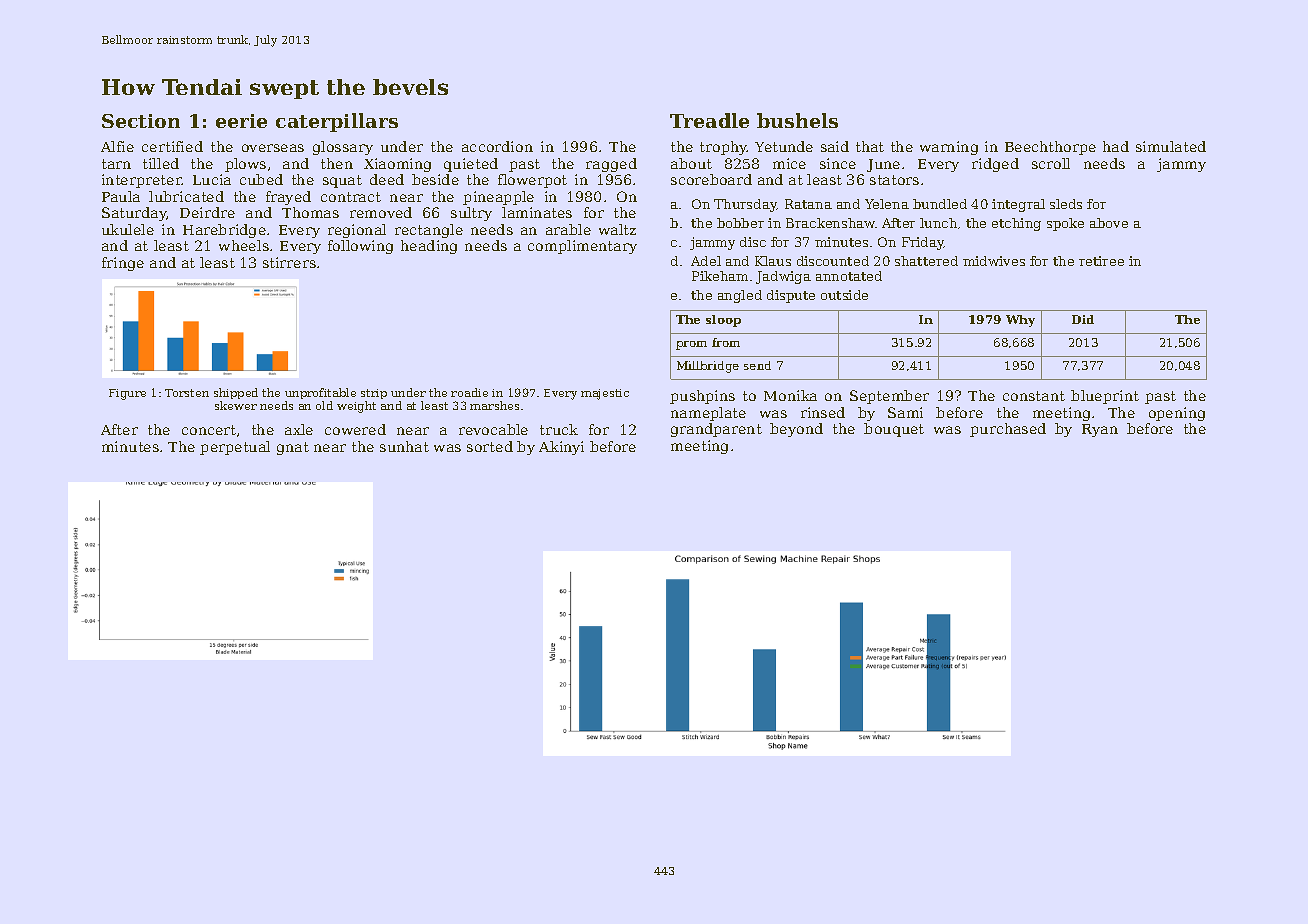  What do you see at coordinates (740, 223) in the page?
I see `bobber` at bounding box center [740, 223].
